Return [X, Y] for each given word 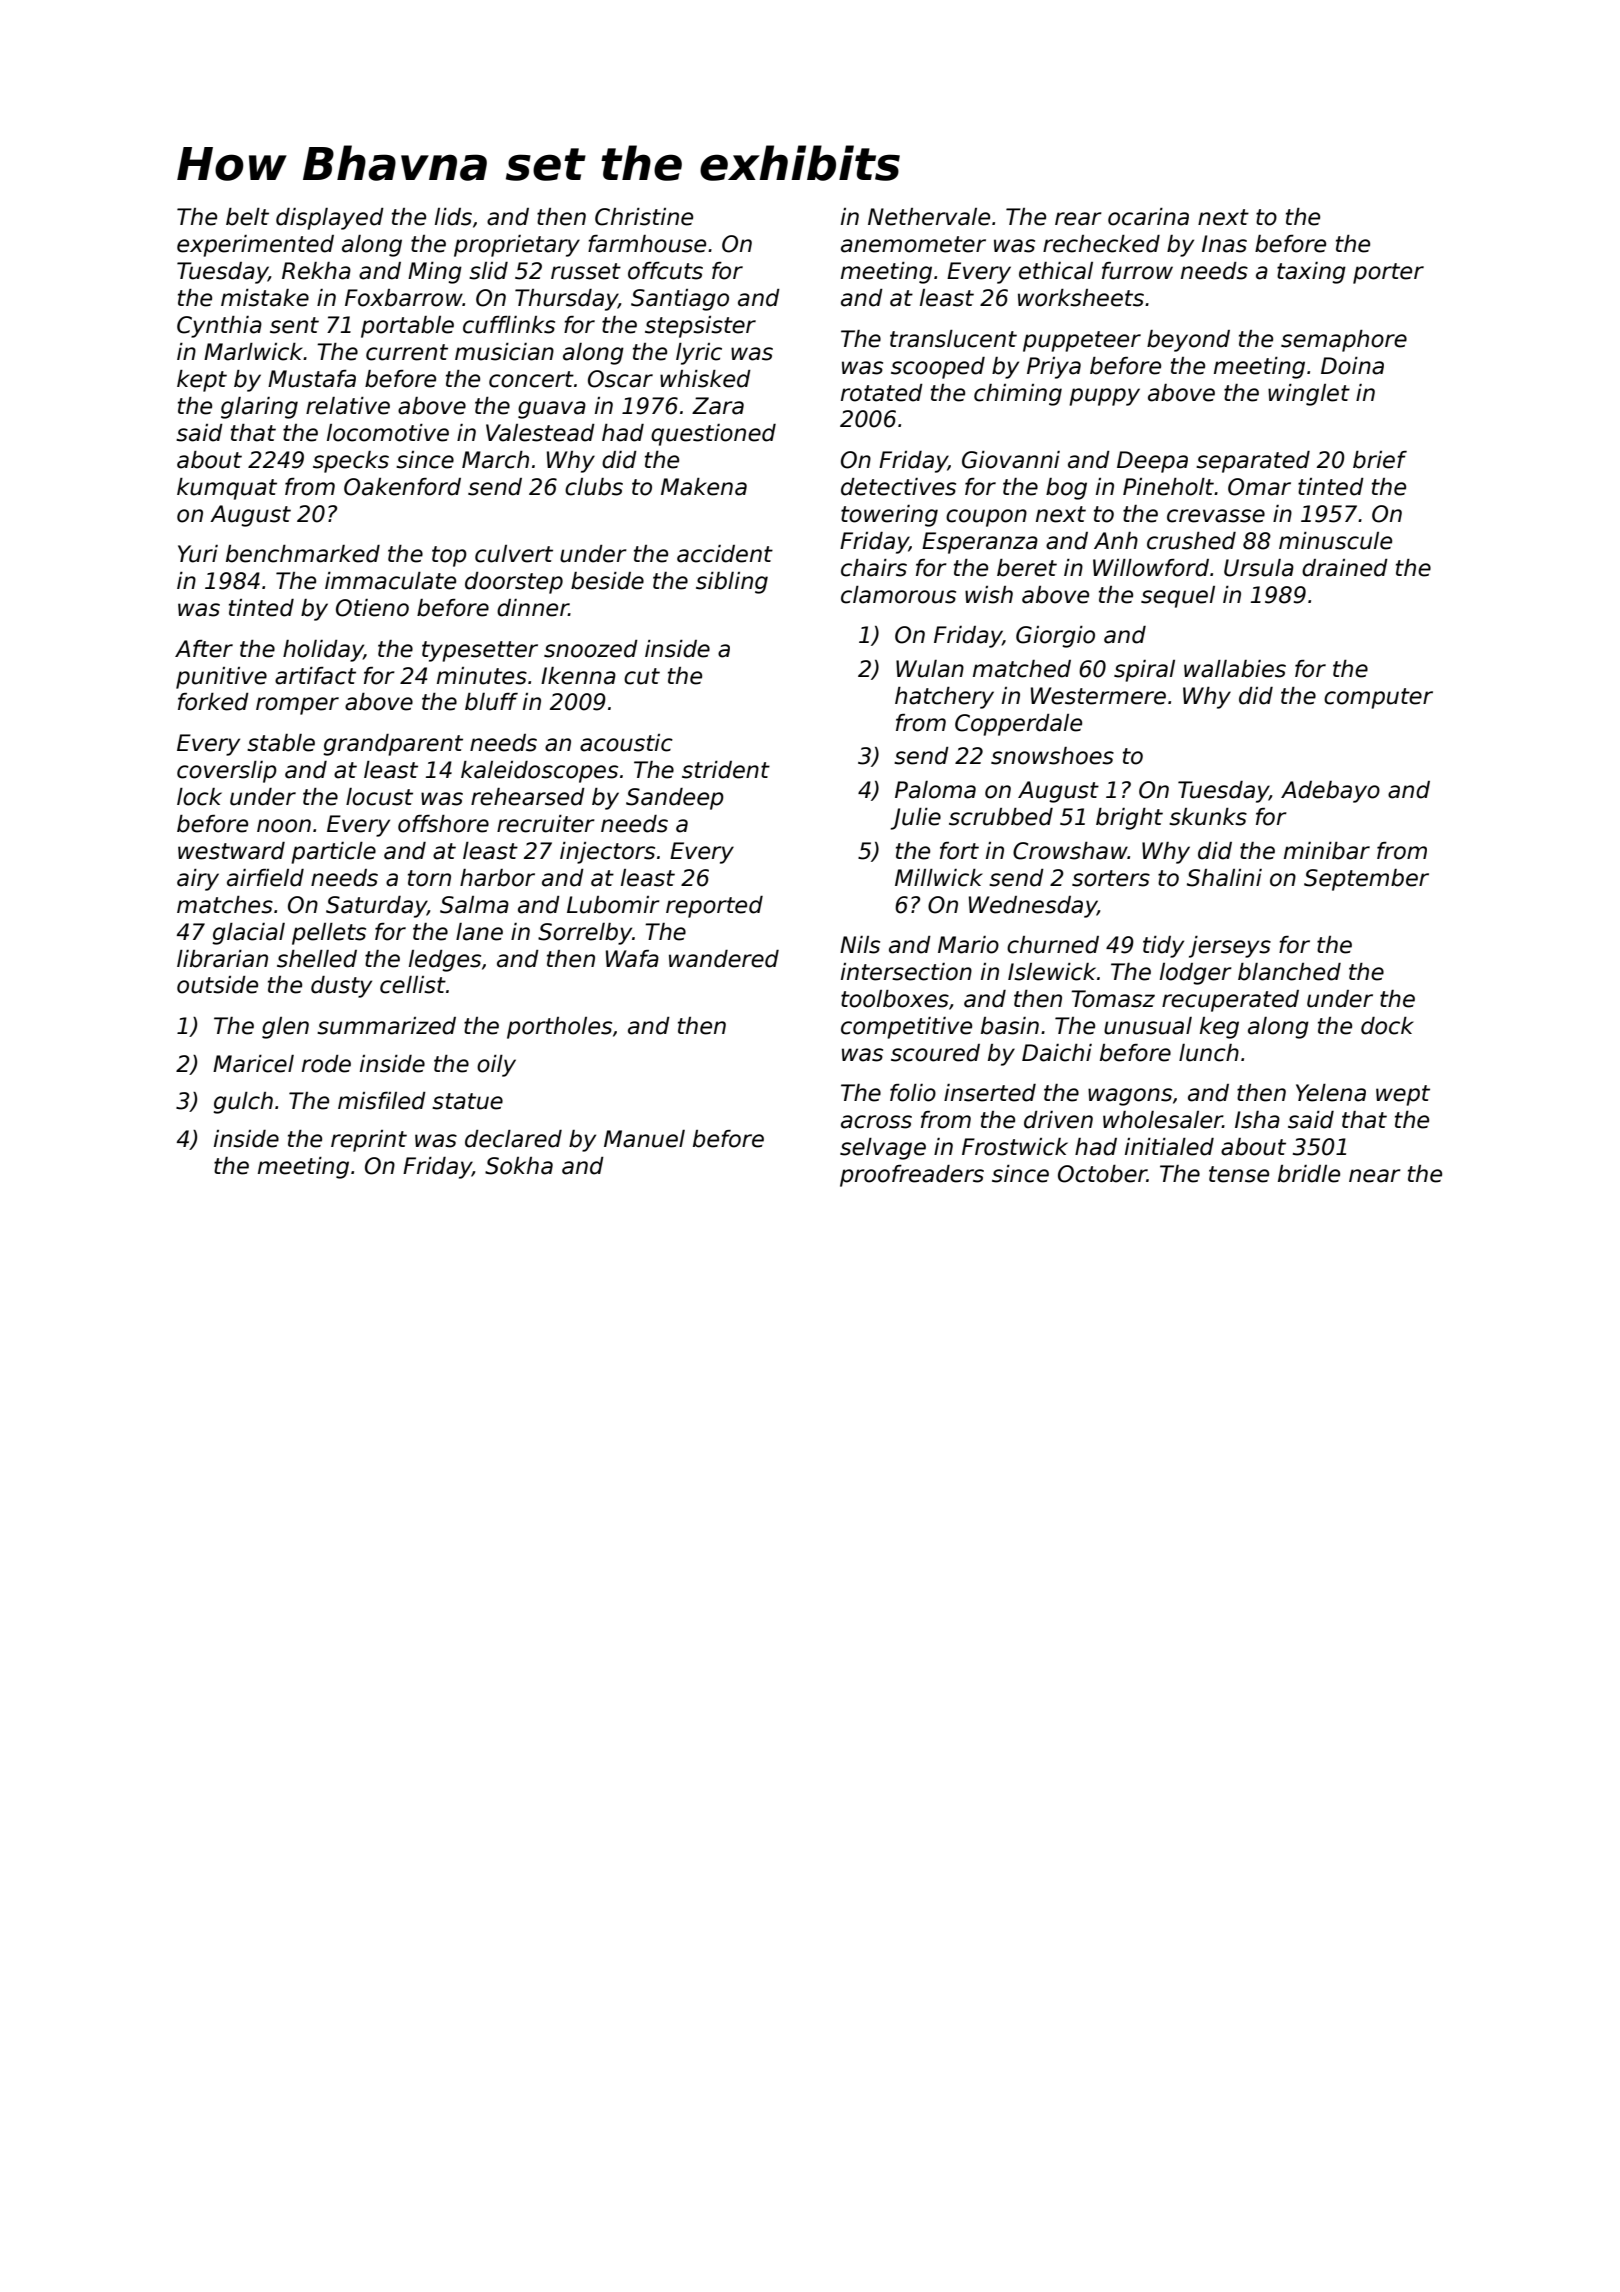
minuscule [1335, 541]
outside [217, 985]
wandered [724, 959]
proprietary [517, 246]
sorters [1111, 878]
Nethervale [929, 217]
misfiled [382, 1101]
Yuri [198, 554]
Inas [1224, 244]
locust [379, 797]
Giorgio [1055, 637]
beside [607, 581]
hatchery [944, 698]
